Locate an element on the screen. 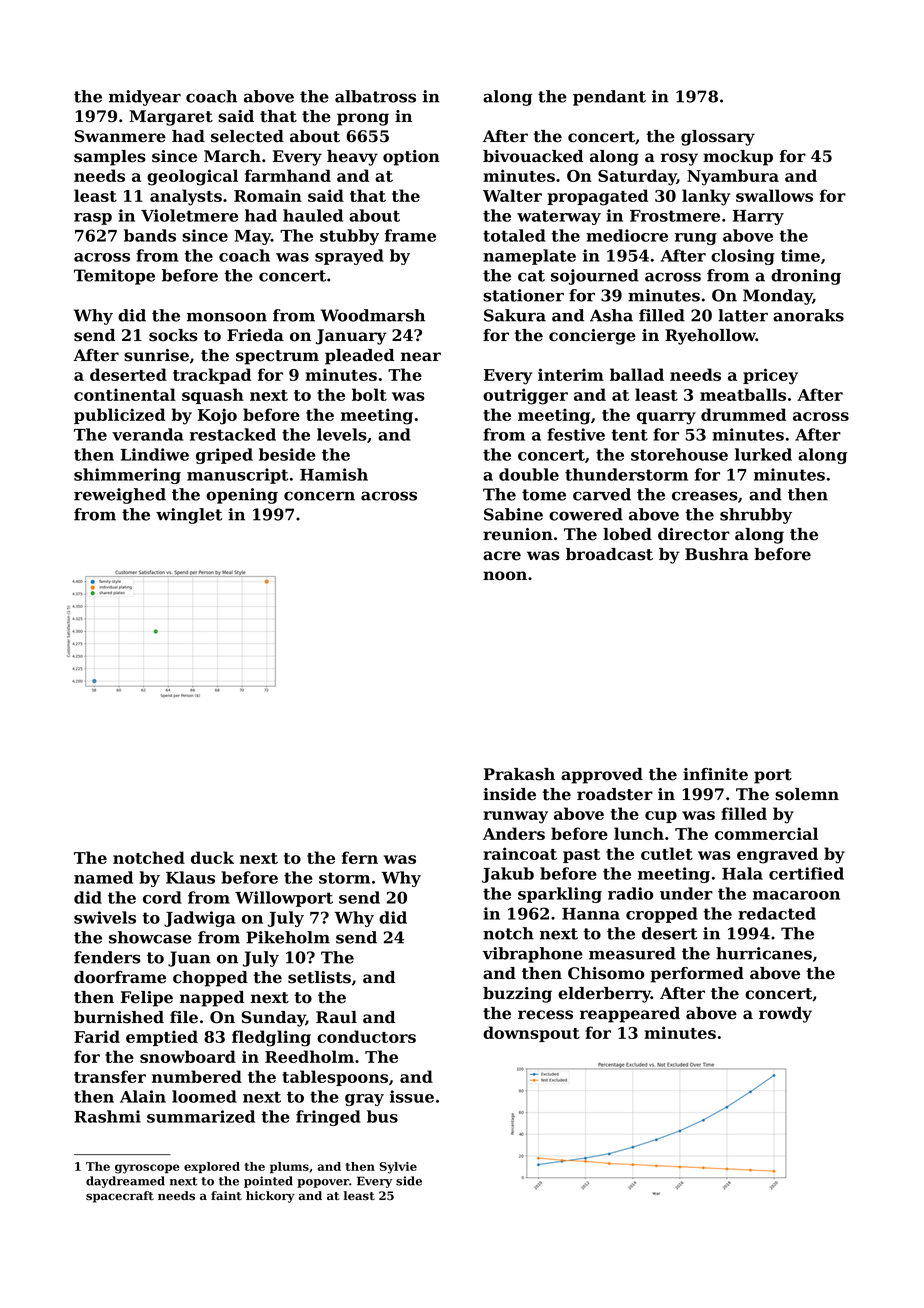 The width and height of the screenshot is (924, 1308). broadcast is located at coordinates (609, 554).
